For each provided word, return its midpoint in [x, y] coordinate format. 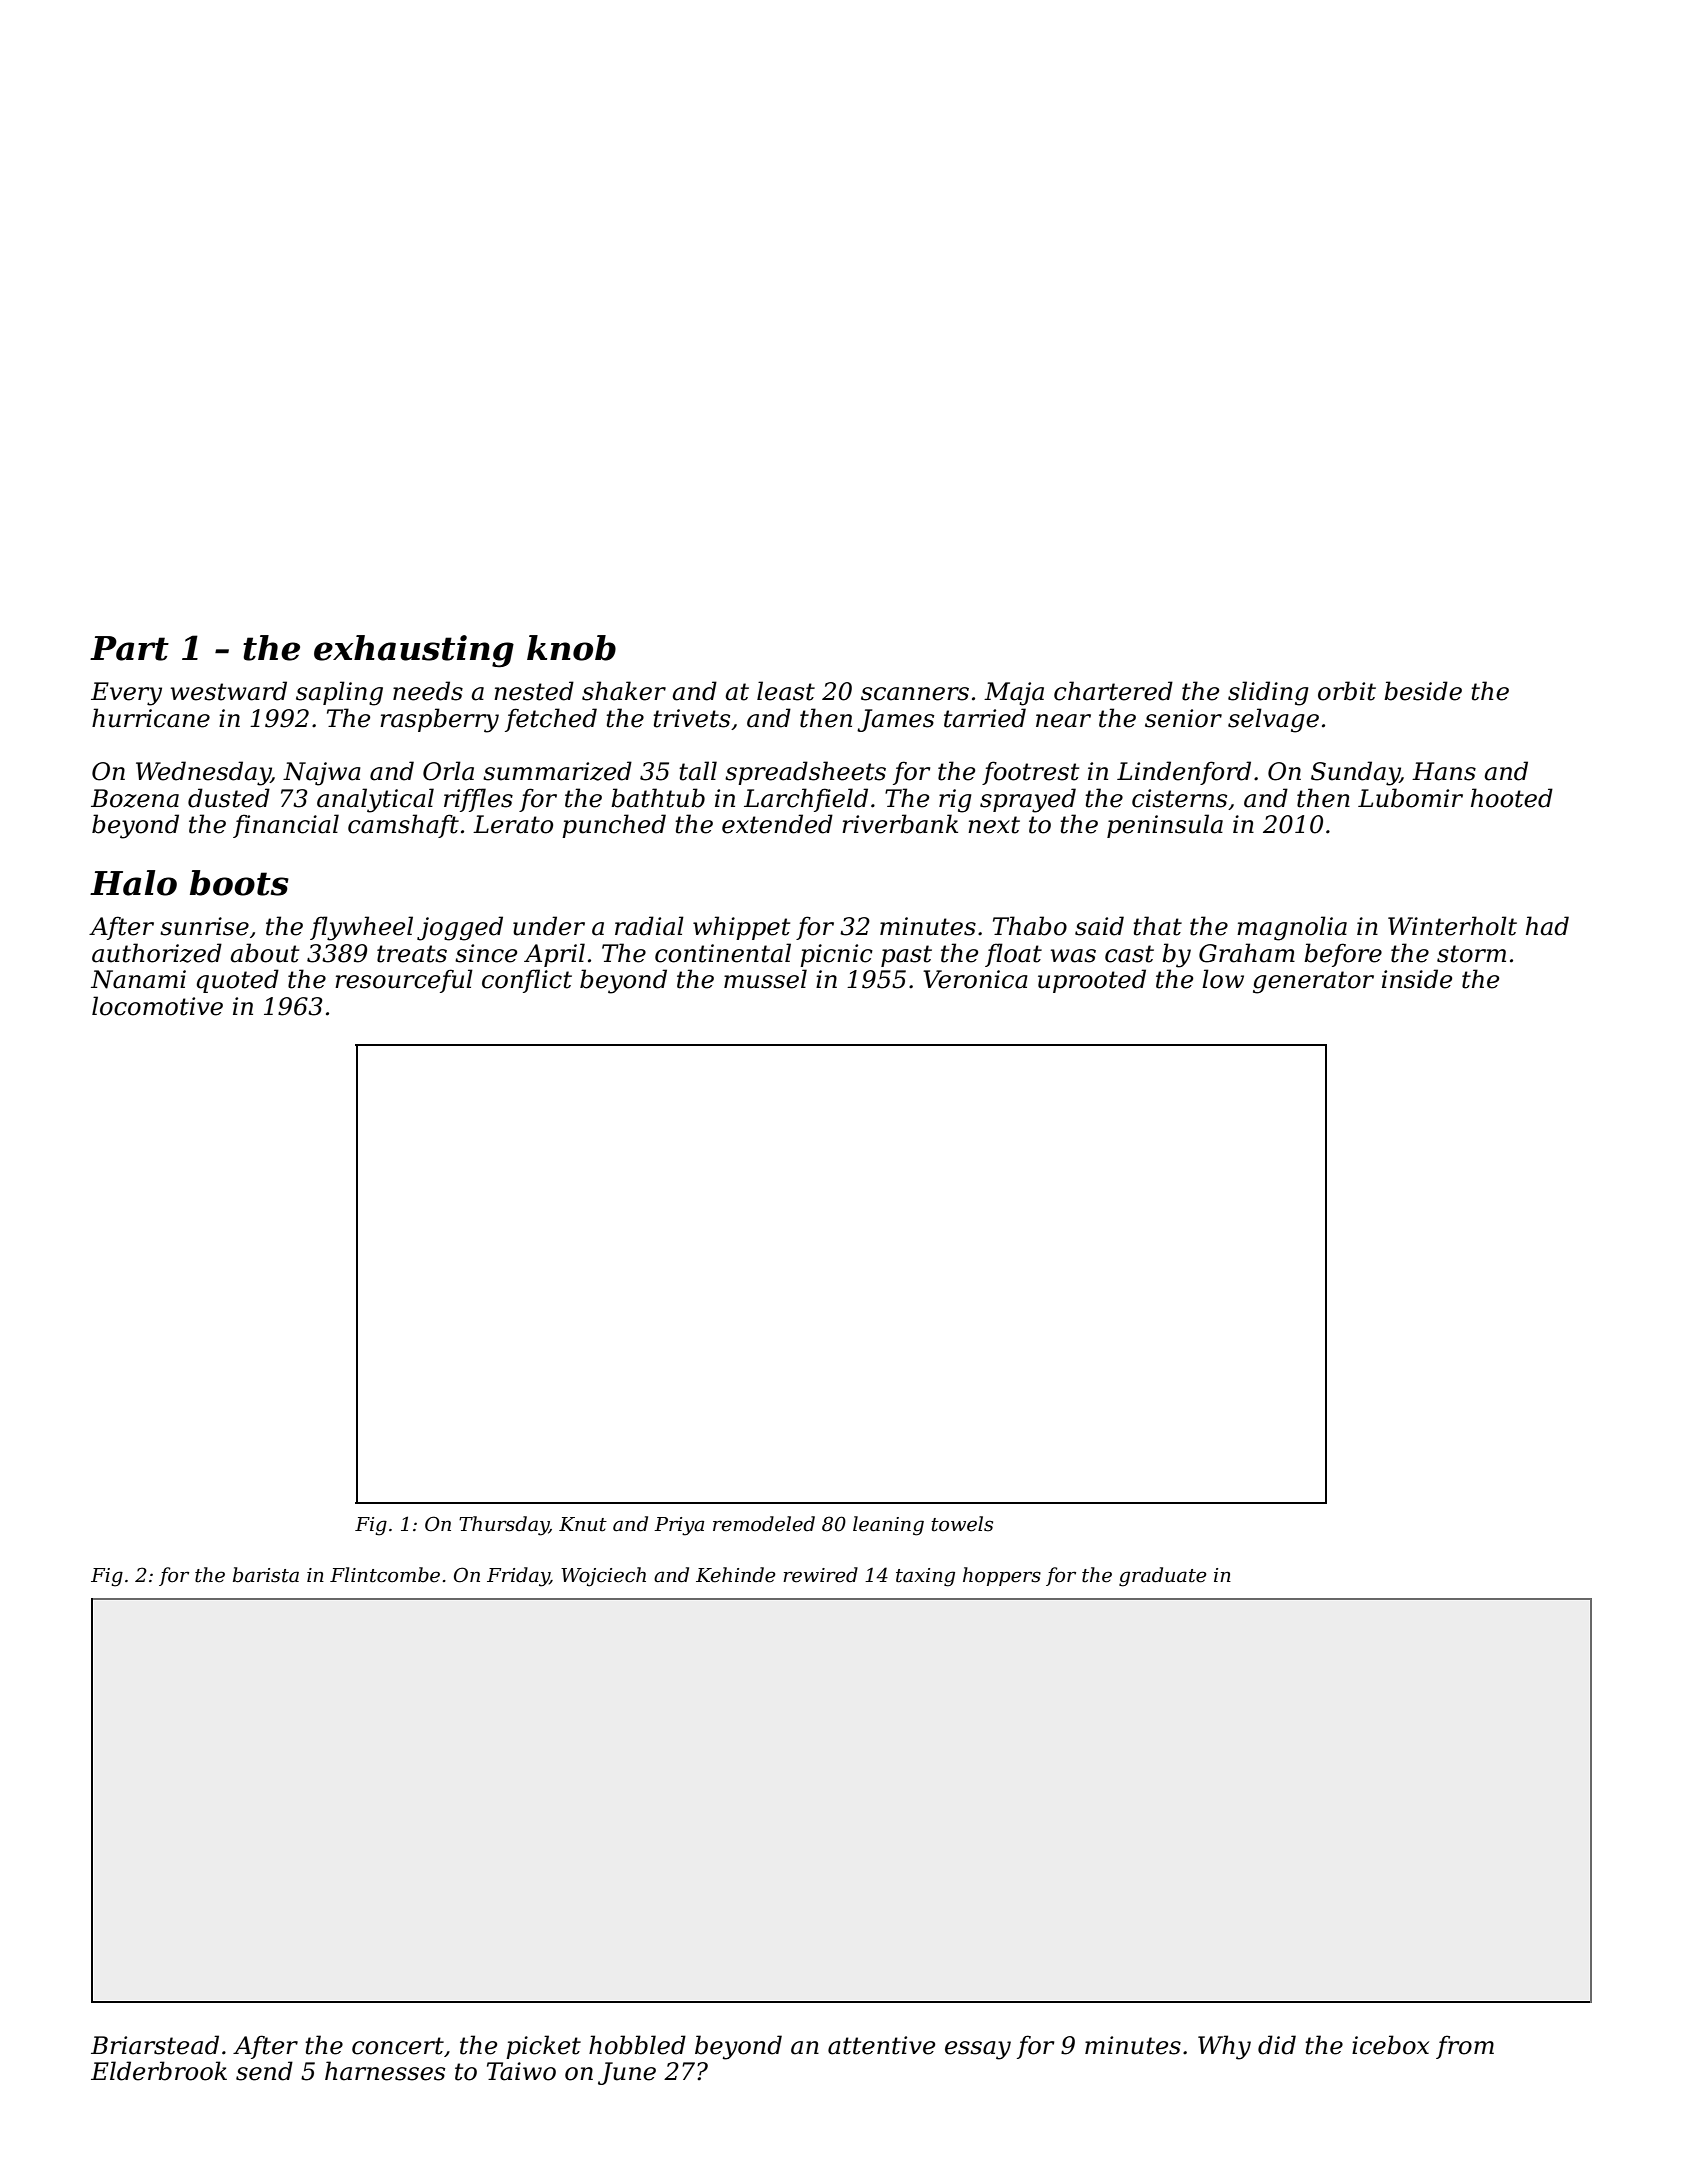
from [1465, 2047]
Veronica [975, 979]
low [1223, 979]
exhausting [414, 651]
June [627, 2073]
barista [266, 1575]
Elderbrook [159, 2071]
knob [571, 648]
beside [1423, 691]
